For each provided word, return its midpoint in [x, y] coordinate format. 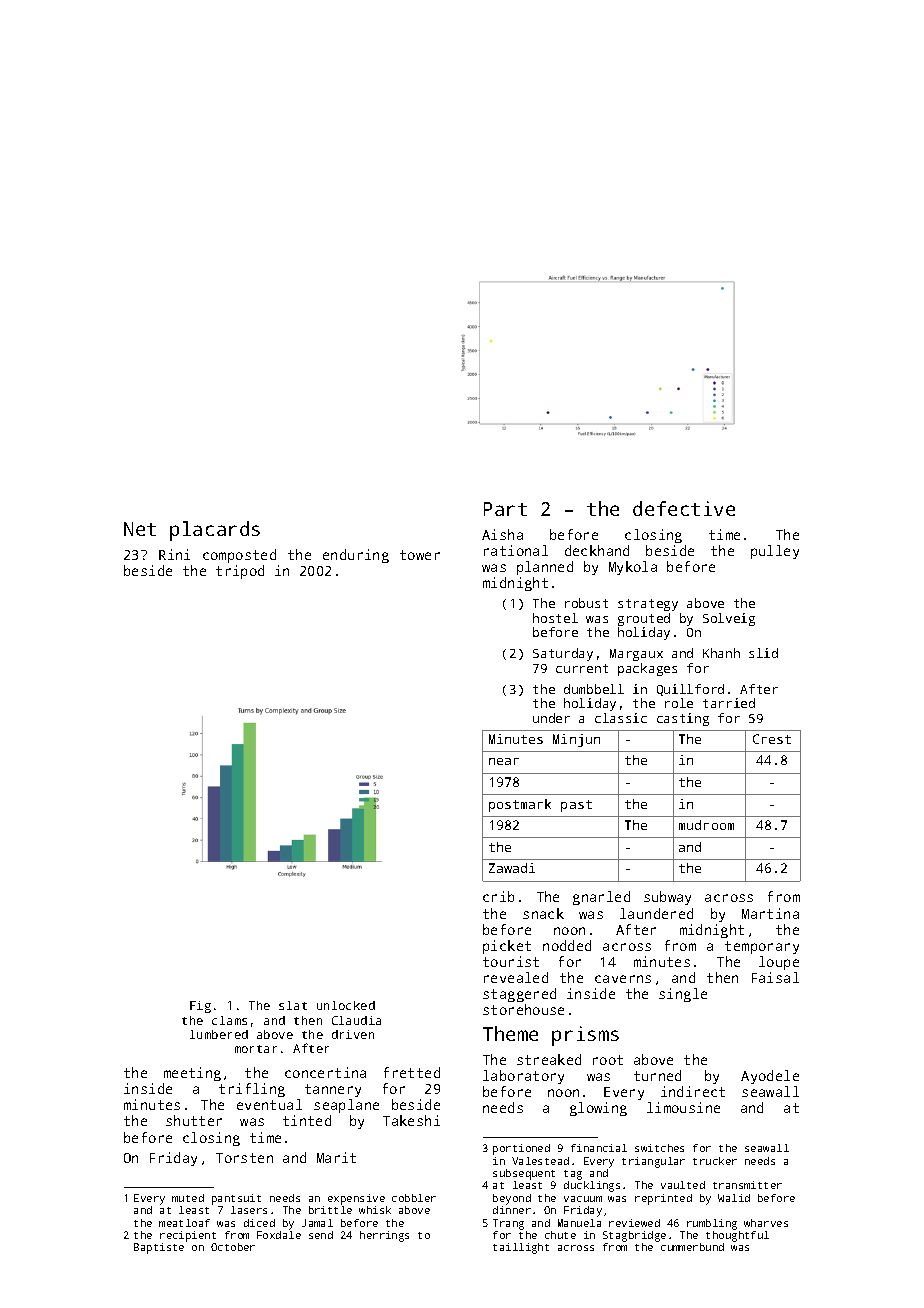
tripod [240, 572]
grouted [644, 619]
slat [293, 1005]
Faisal [775, 977]
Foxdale [279, 1235]
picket [507, 947]
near [504, 761]
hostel [555, 618]
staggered [519, 995]
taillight [521, 1248]
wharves [766, 1223]
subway [667, 898]
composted [239, 556]
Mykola [633, 568]
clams [229, 1020]
